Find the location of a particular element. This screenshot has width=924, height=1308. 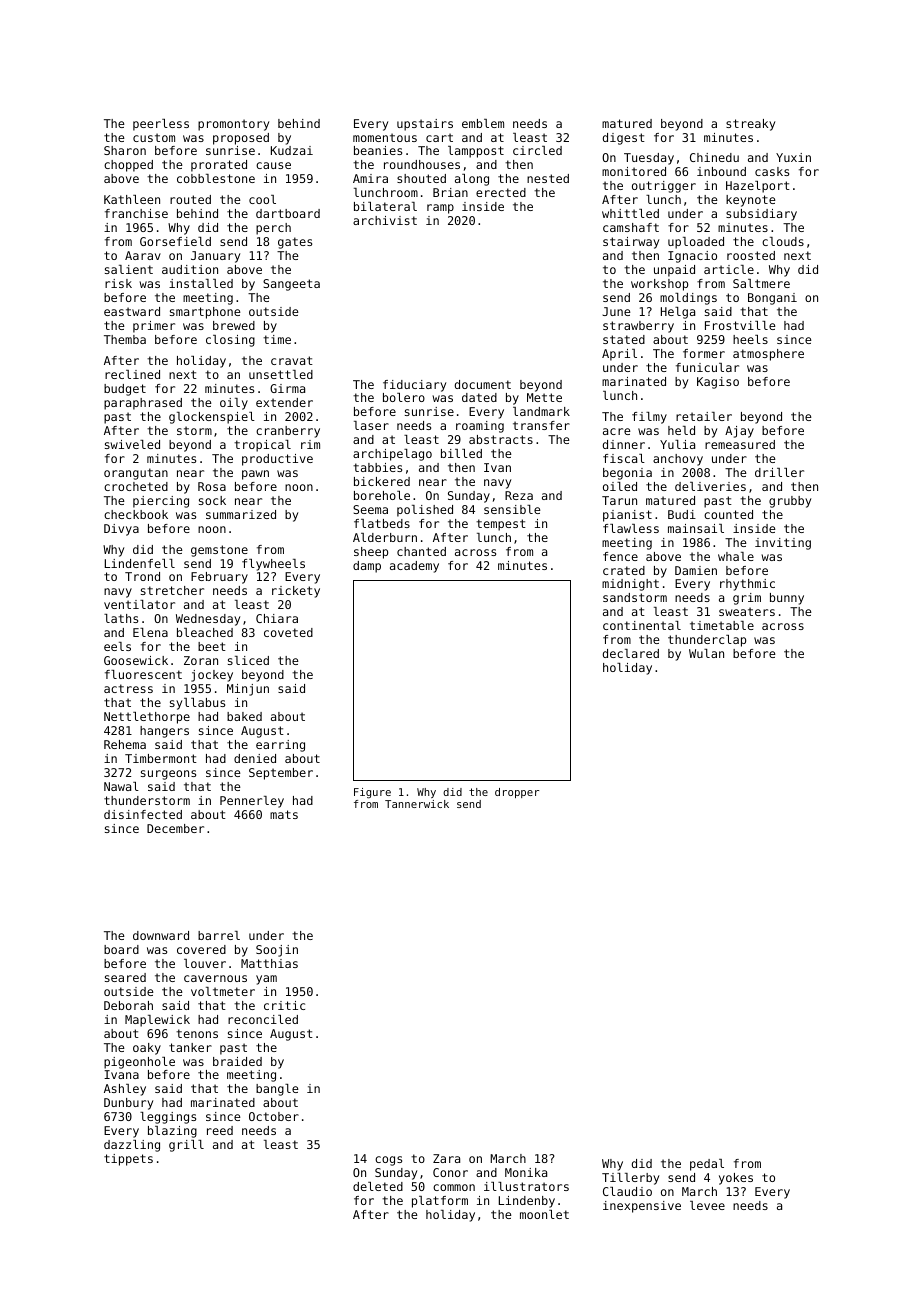

Girma is located at coordinates (287, 388).
